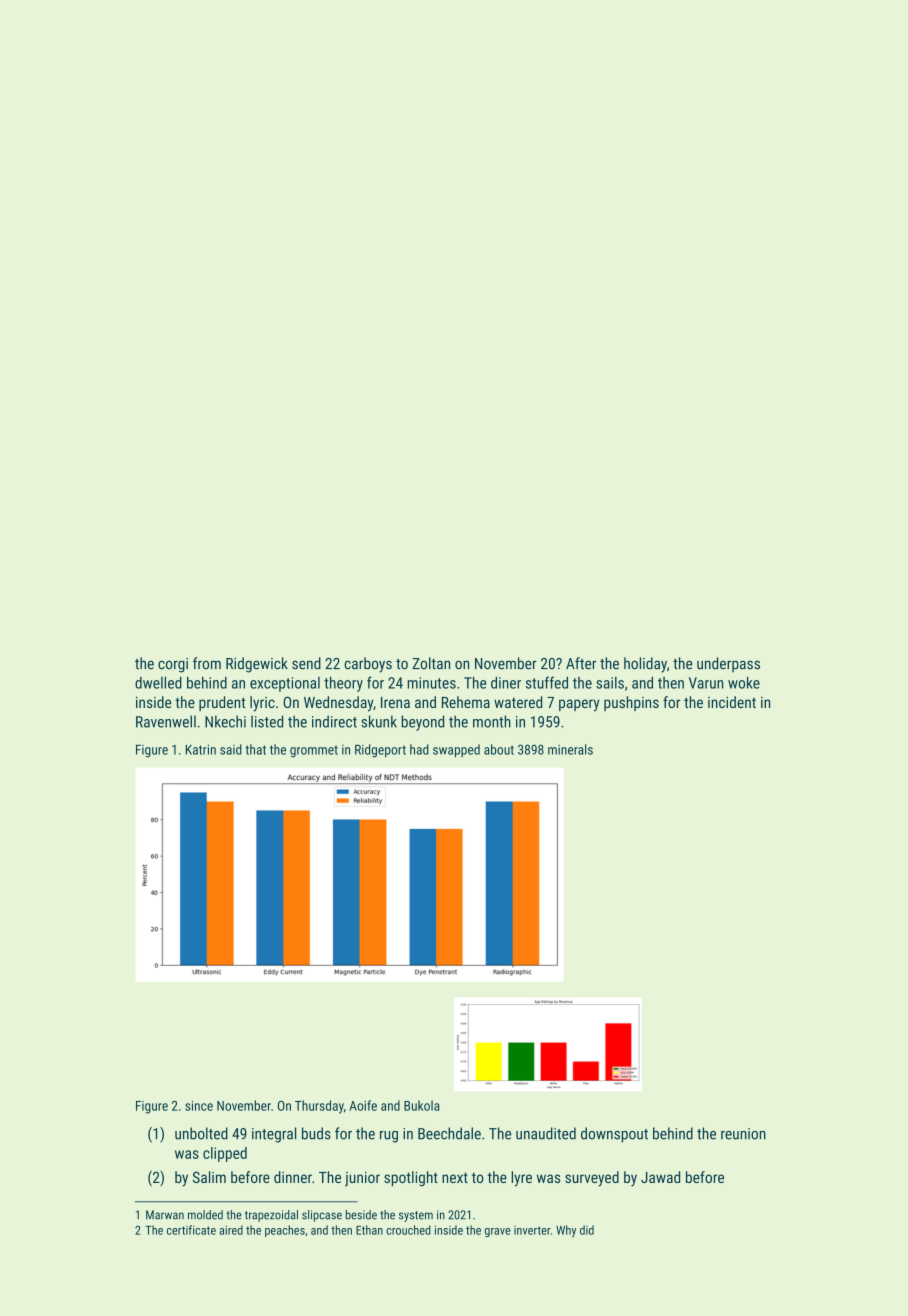 This screenshot has width=908, height=1316. What do you see at coordinates (744, 682) in the screenshot?
I see `woke` at bounding box center [744, 682].
